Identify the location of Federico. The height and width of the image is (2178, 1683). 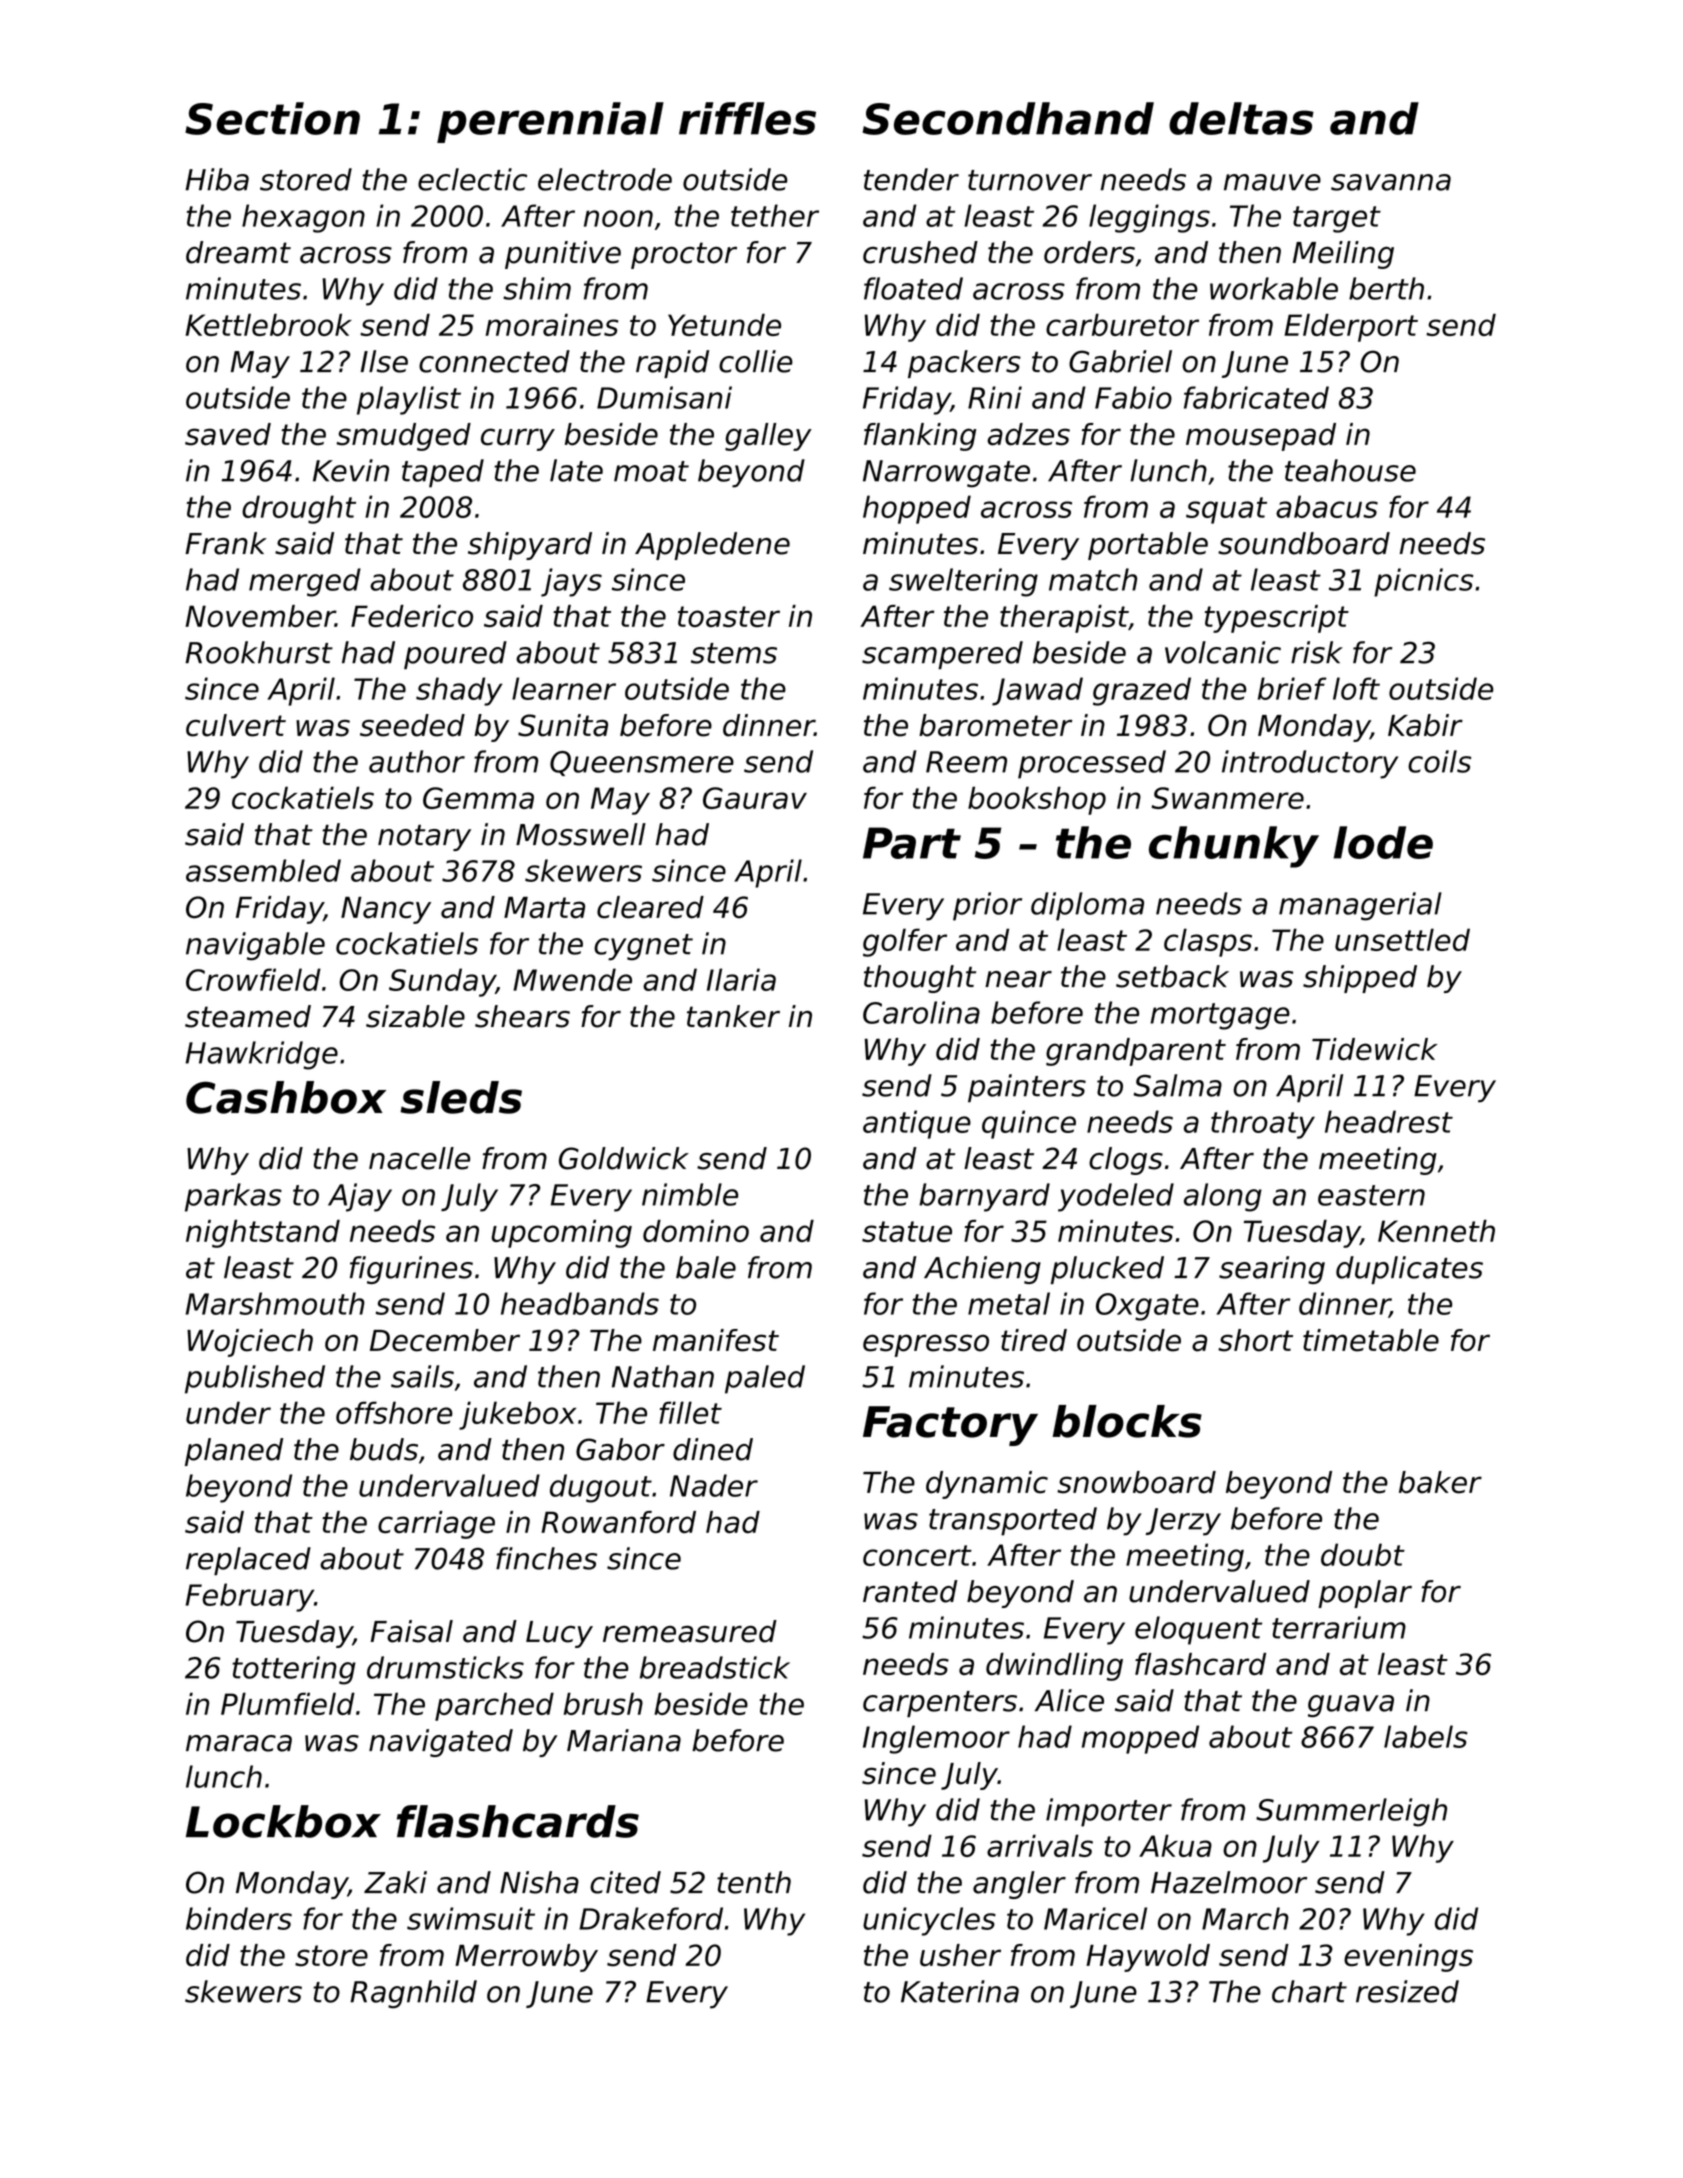
(412, 616).
